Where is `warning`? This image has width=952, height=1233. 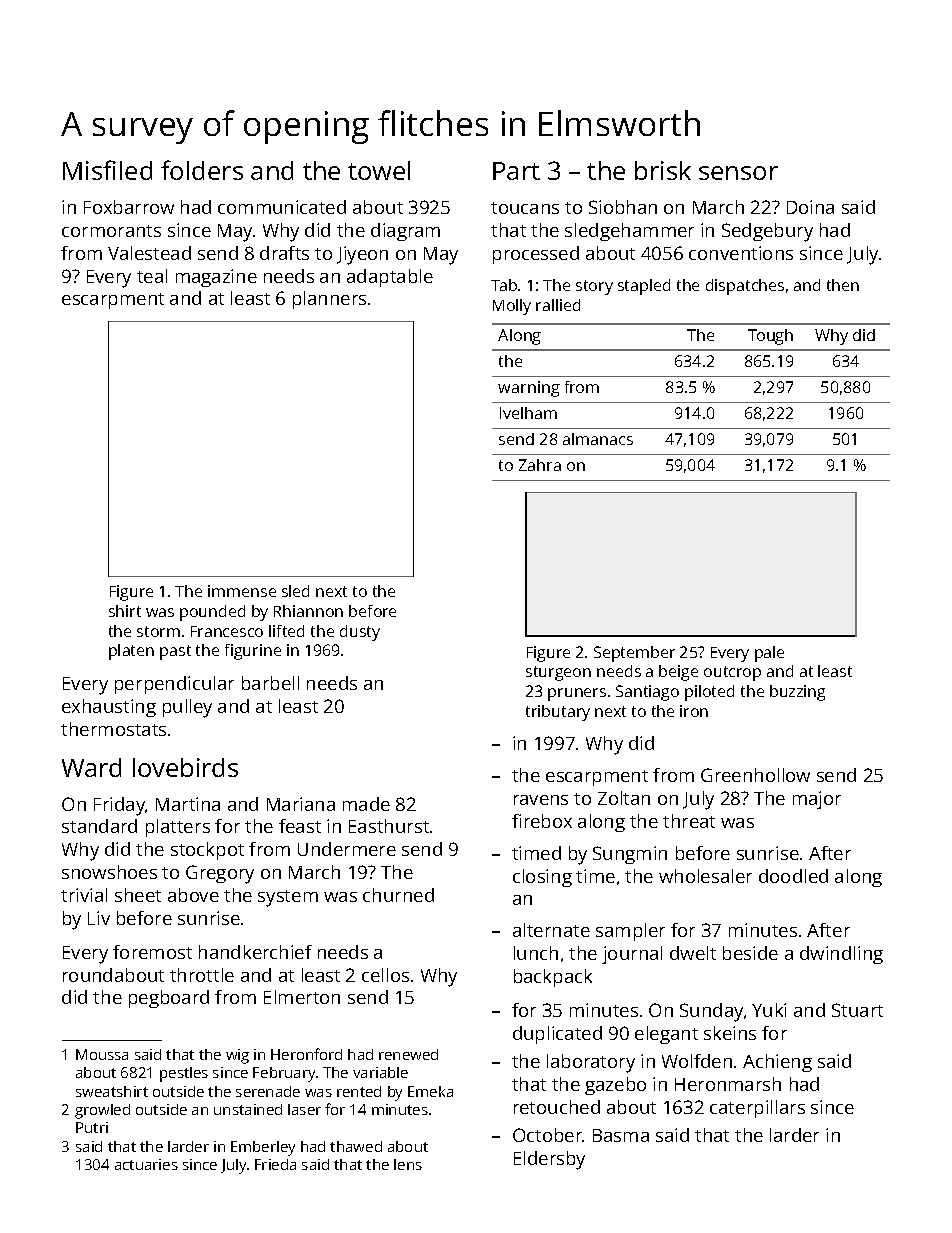
warning is located at coordinates (529, 389).
